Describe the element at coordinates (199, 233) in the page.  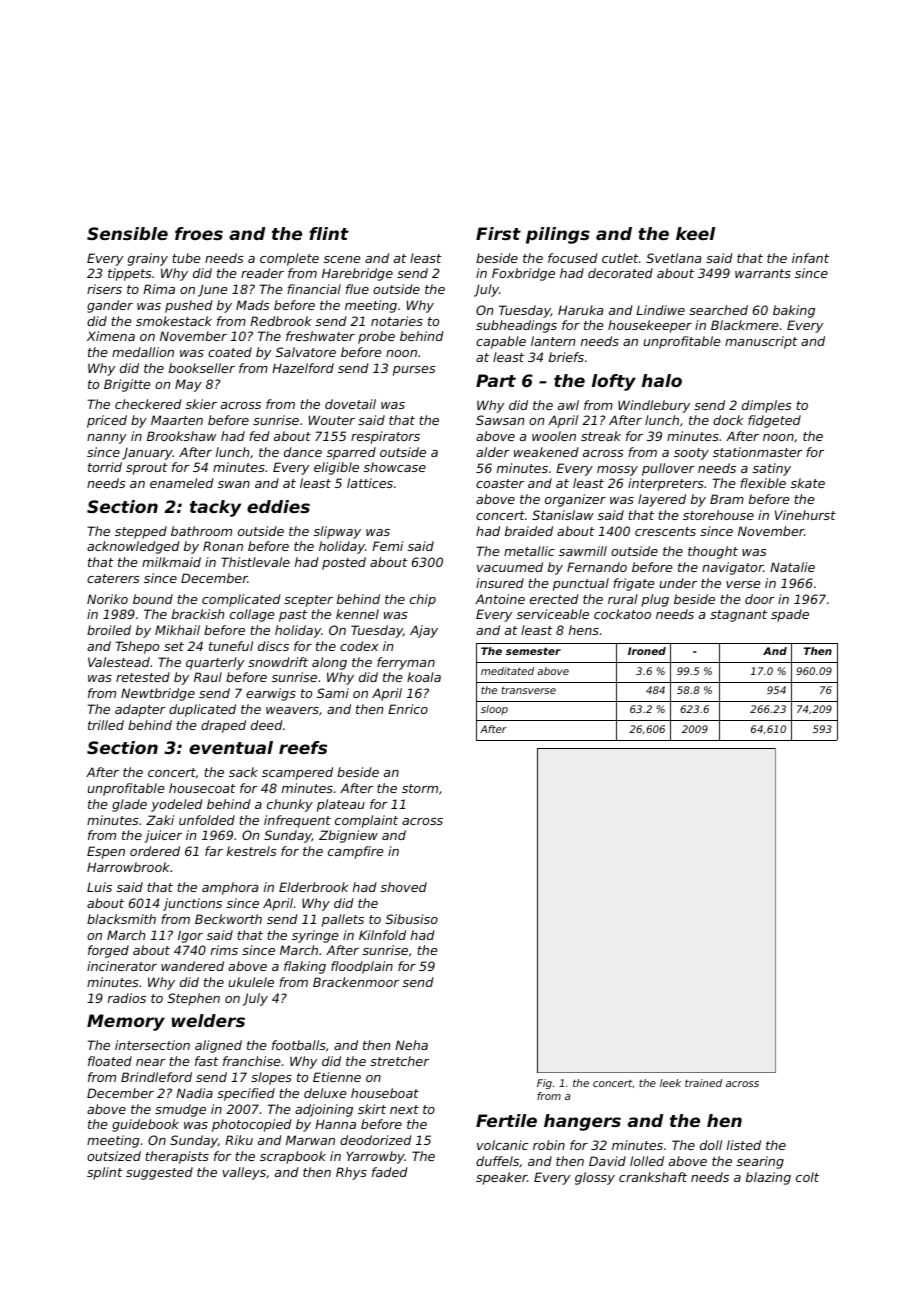
I see `froes` at that location.
